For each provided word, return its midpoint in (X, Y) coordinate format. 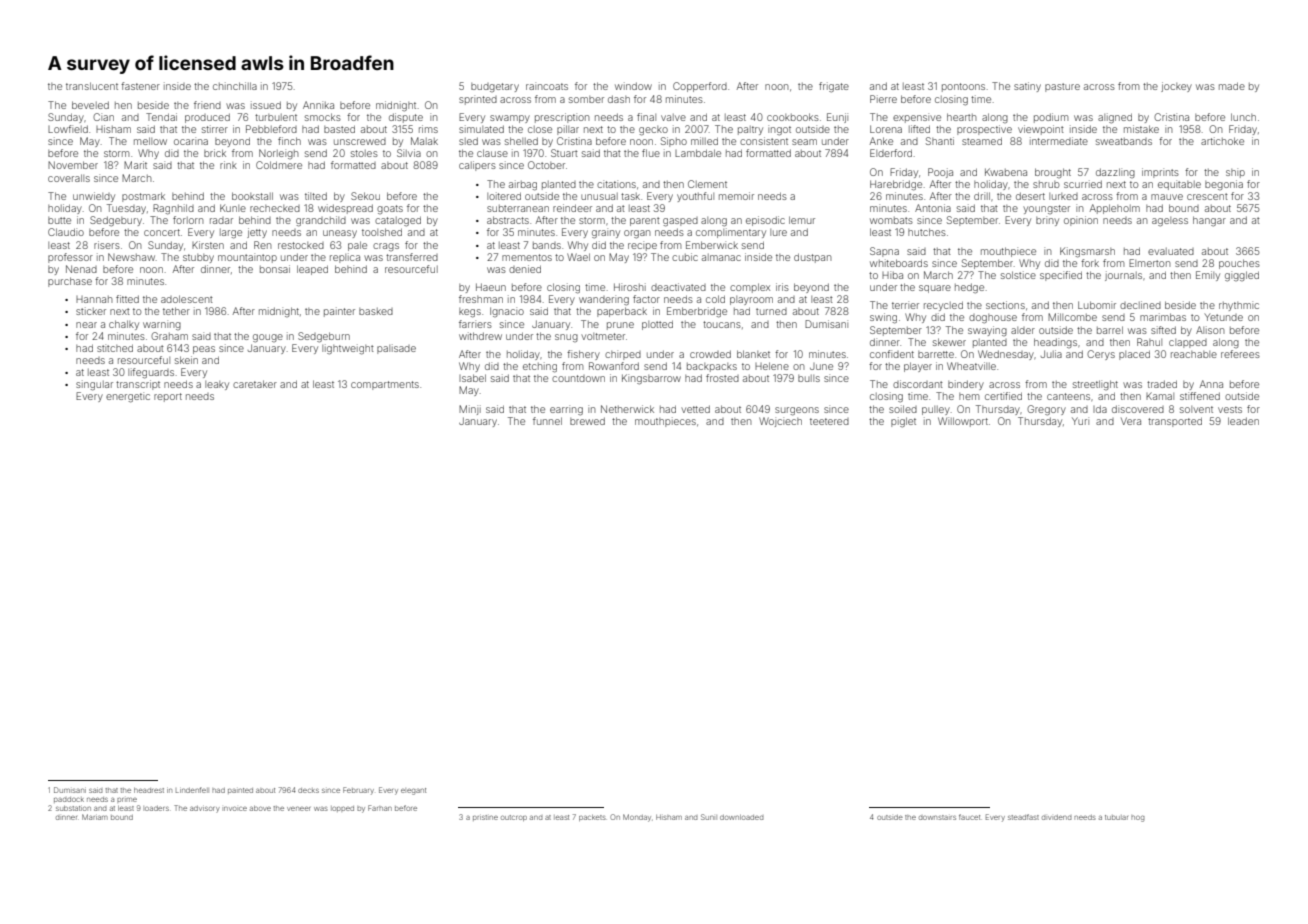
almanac (721, 257)
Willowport (963, 422)
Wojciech (780, 422)
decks (308, 790)
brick (215, 153)
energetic (128, 397)
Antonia (933, 208)
